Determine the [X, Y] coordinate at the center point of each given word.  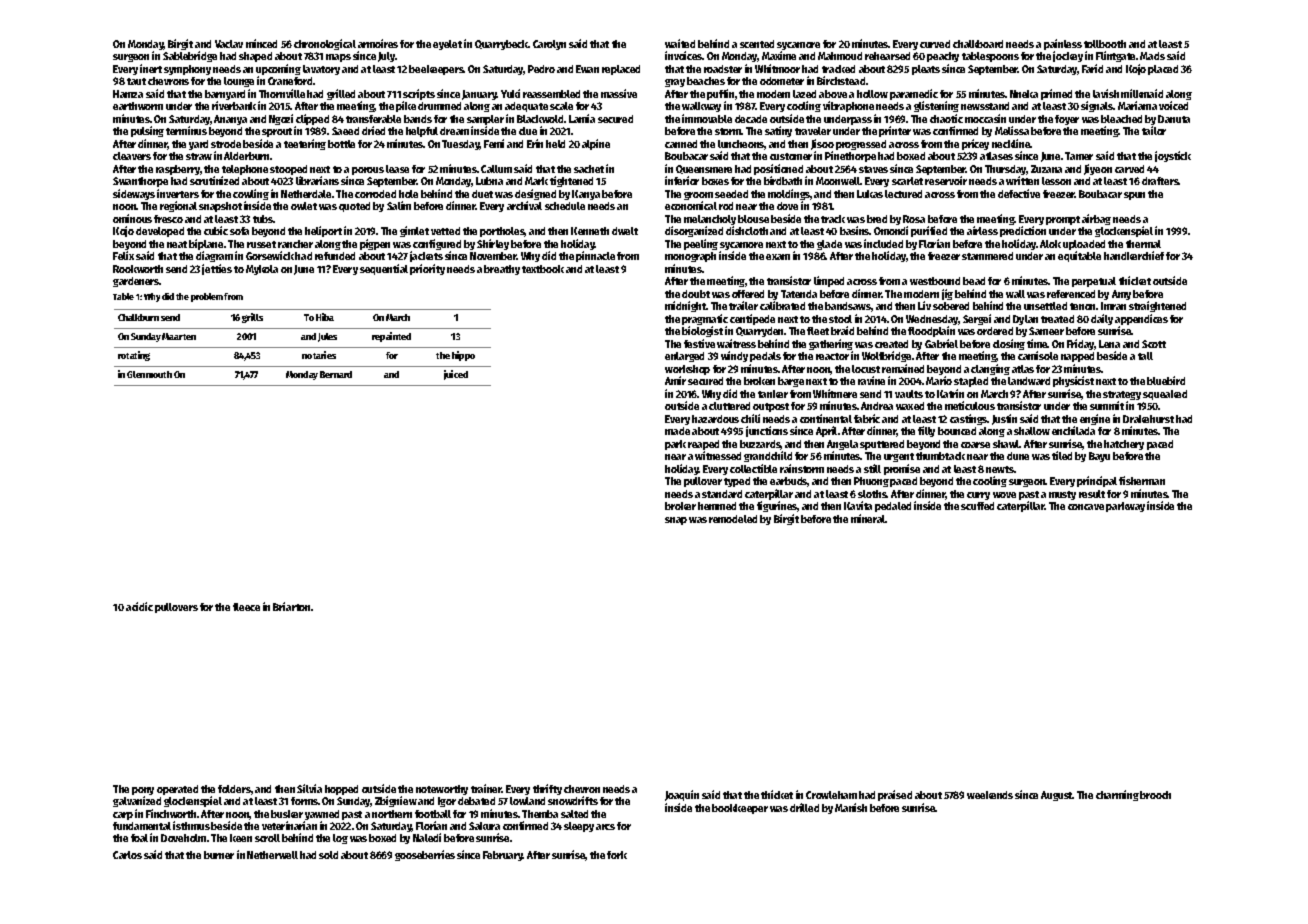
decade [751, 119]
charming [1117, 795]
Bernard [336, 374]
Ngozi [281, 119]
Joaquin [682, 795]
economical [691, 205]
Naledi [427, 838]
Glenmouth [149, 374]
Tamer [1079, 156]
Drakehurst [1148, 419]
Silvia [309, 788]
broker [680, 506]
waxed [910, 406]
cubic [216, 230]
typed [737, 482]
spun [1134, 196]
